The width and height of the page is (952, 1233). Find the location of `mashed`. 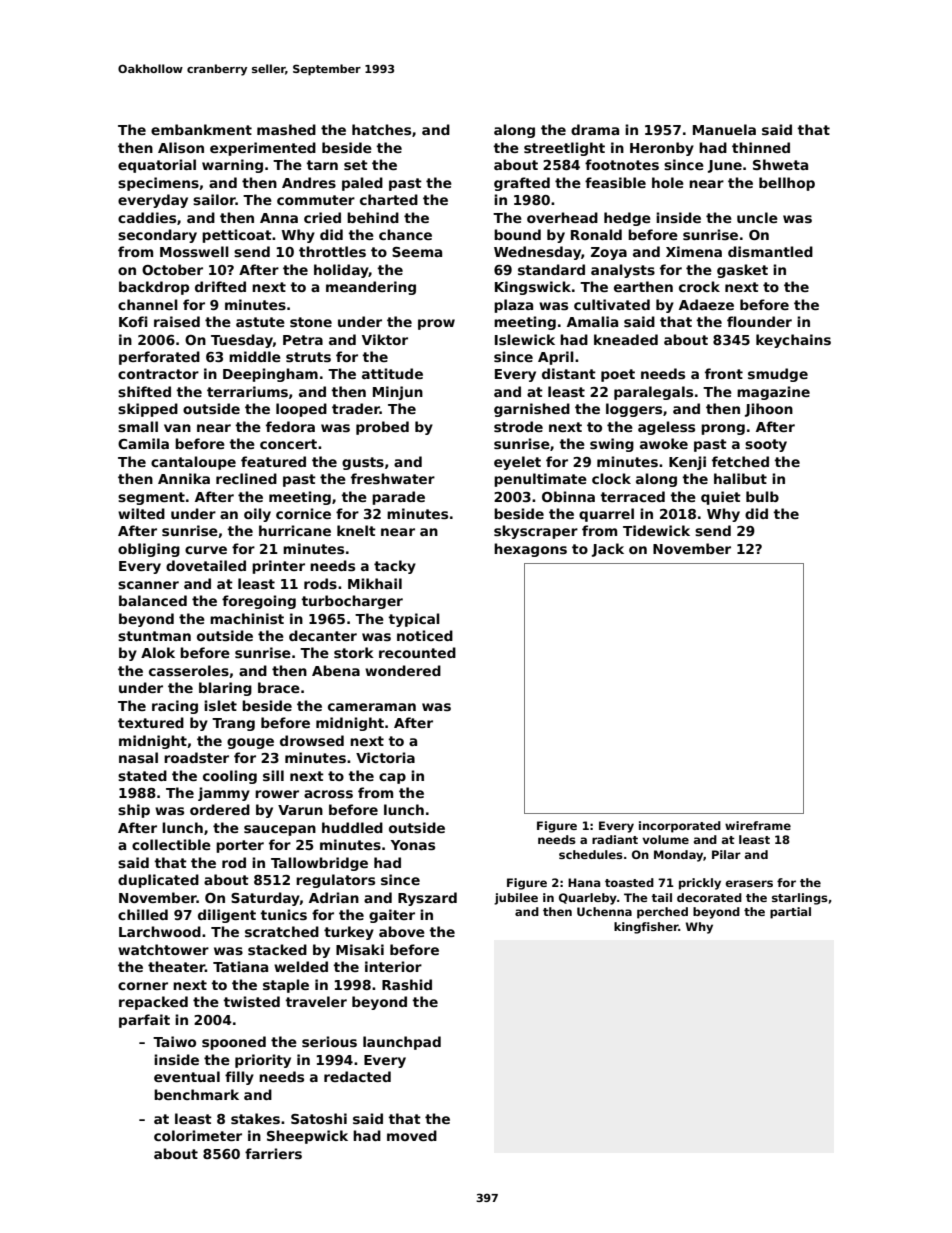

mashed is located at coordinates (286, 129).
